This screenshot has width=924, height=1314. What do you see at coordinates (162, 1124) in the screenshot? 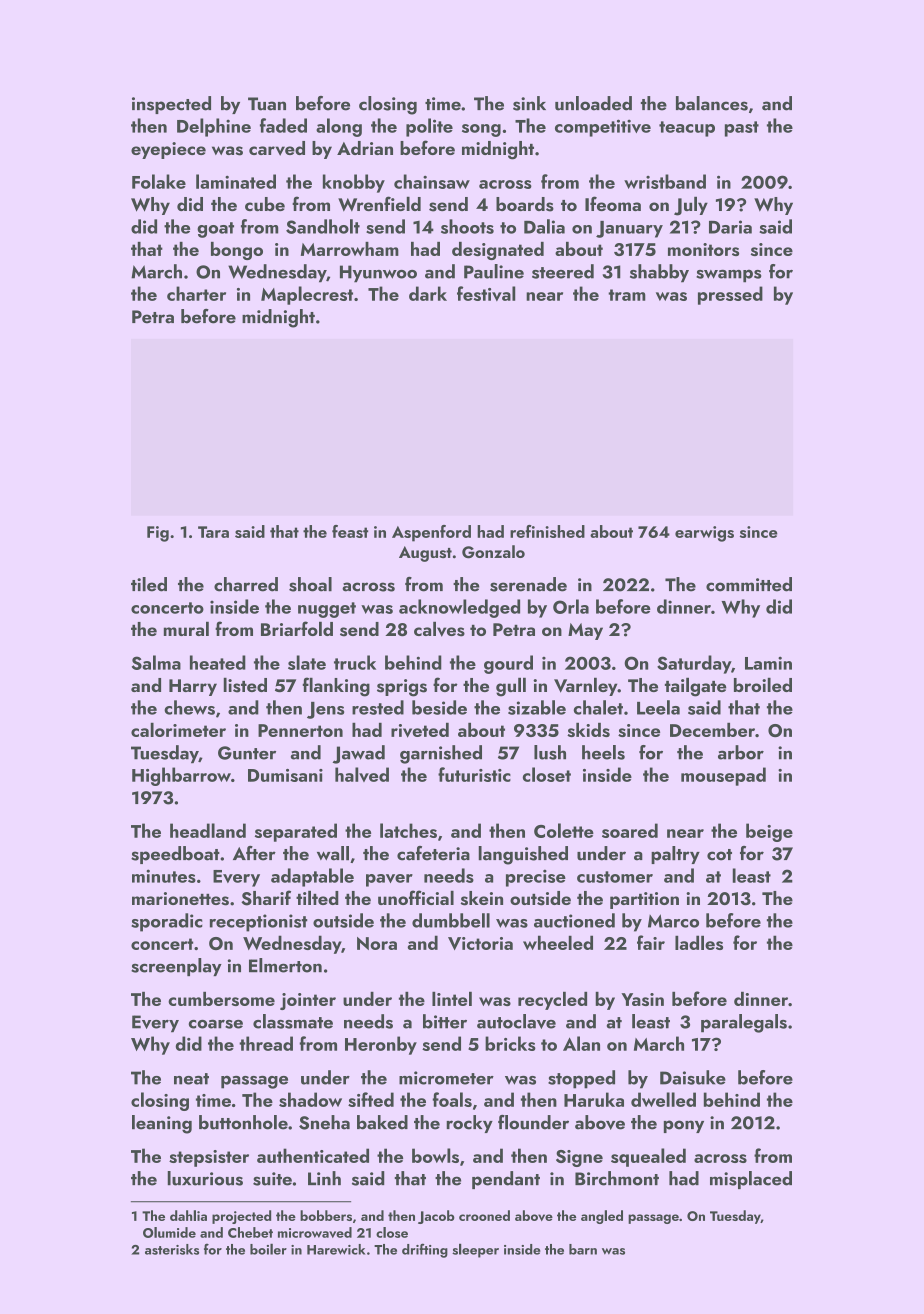
I see `leaning` at bounding box center [162, 1124].
